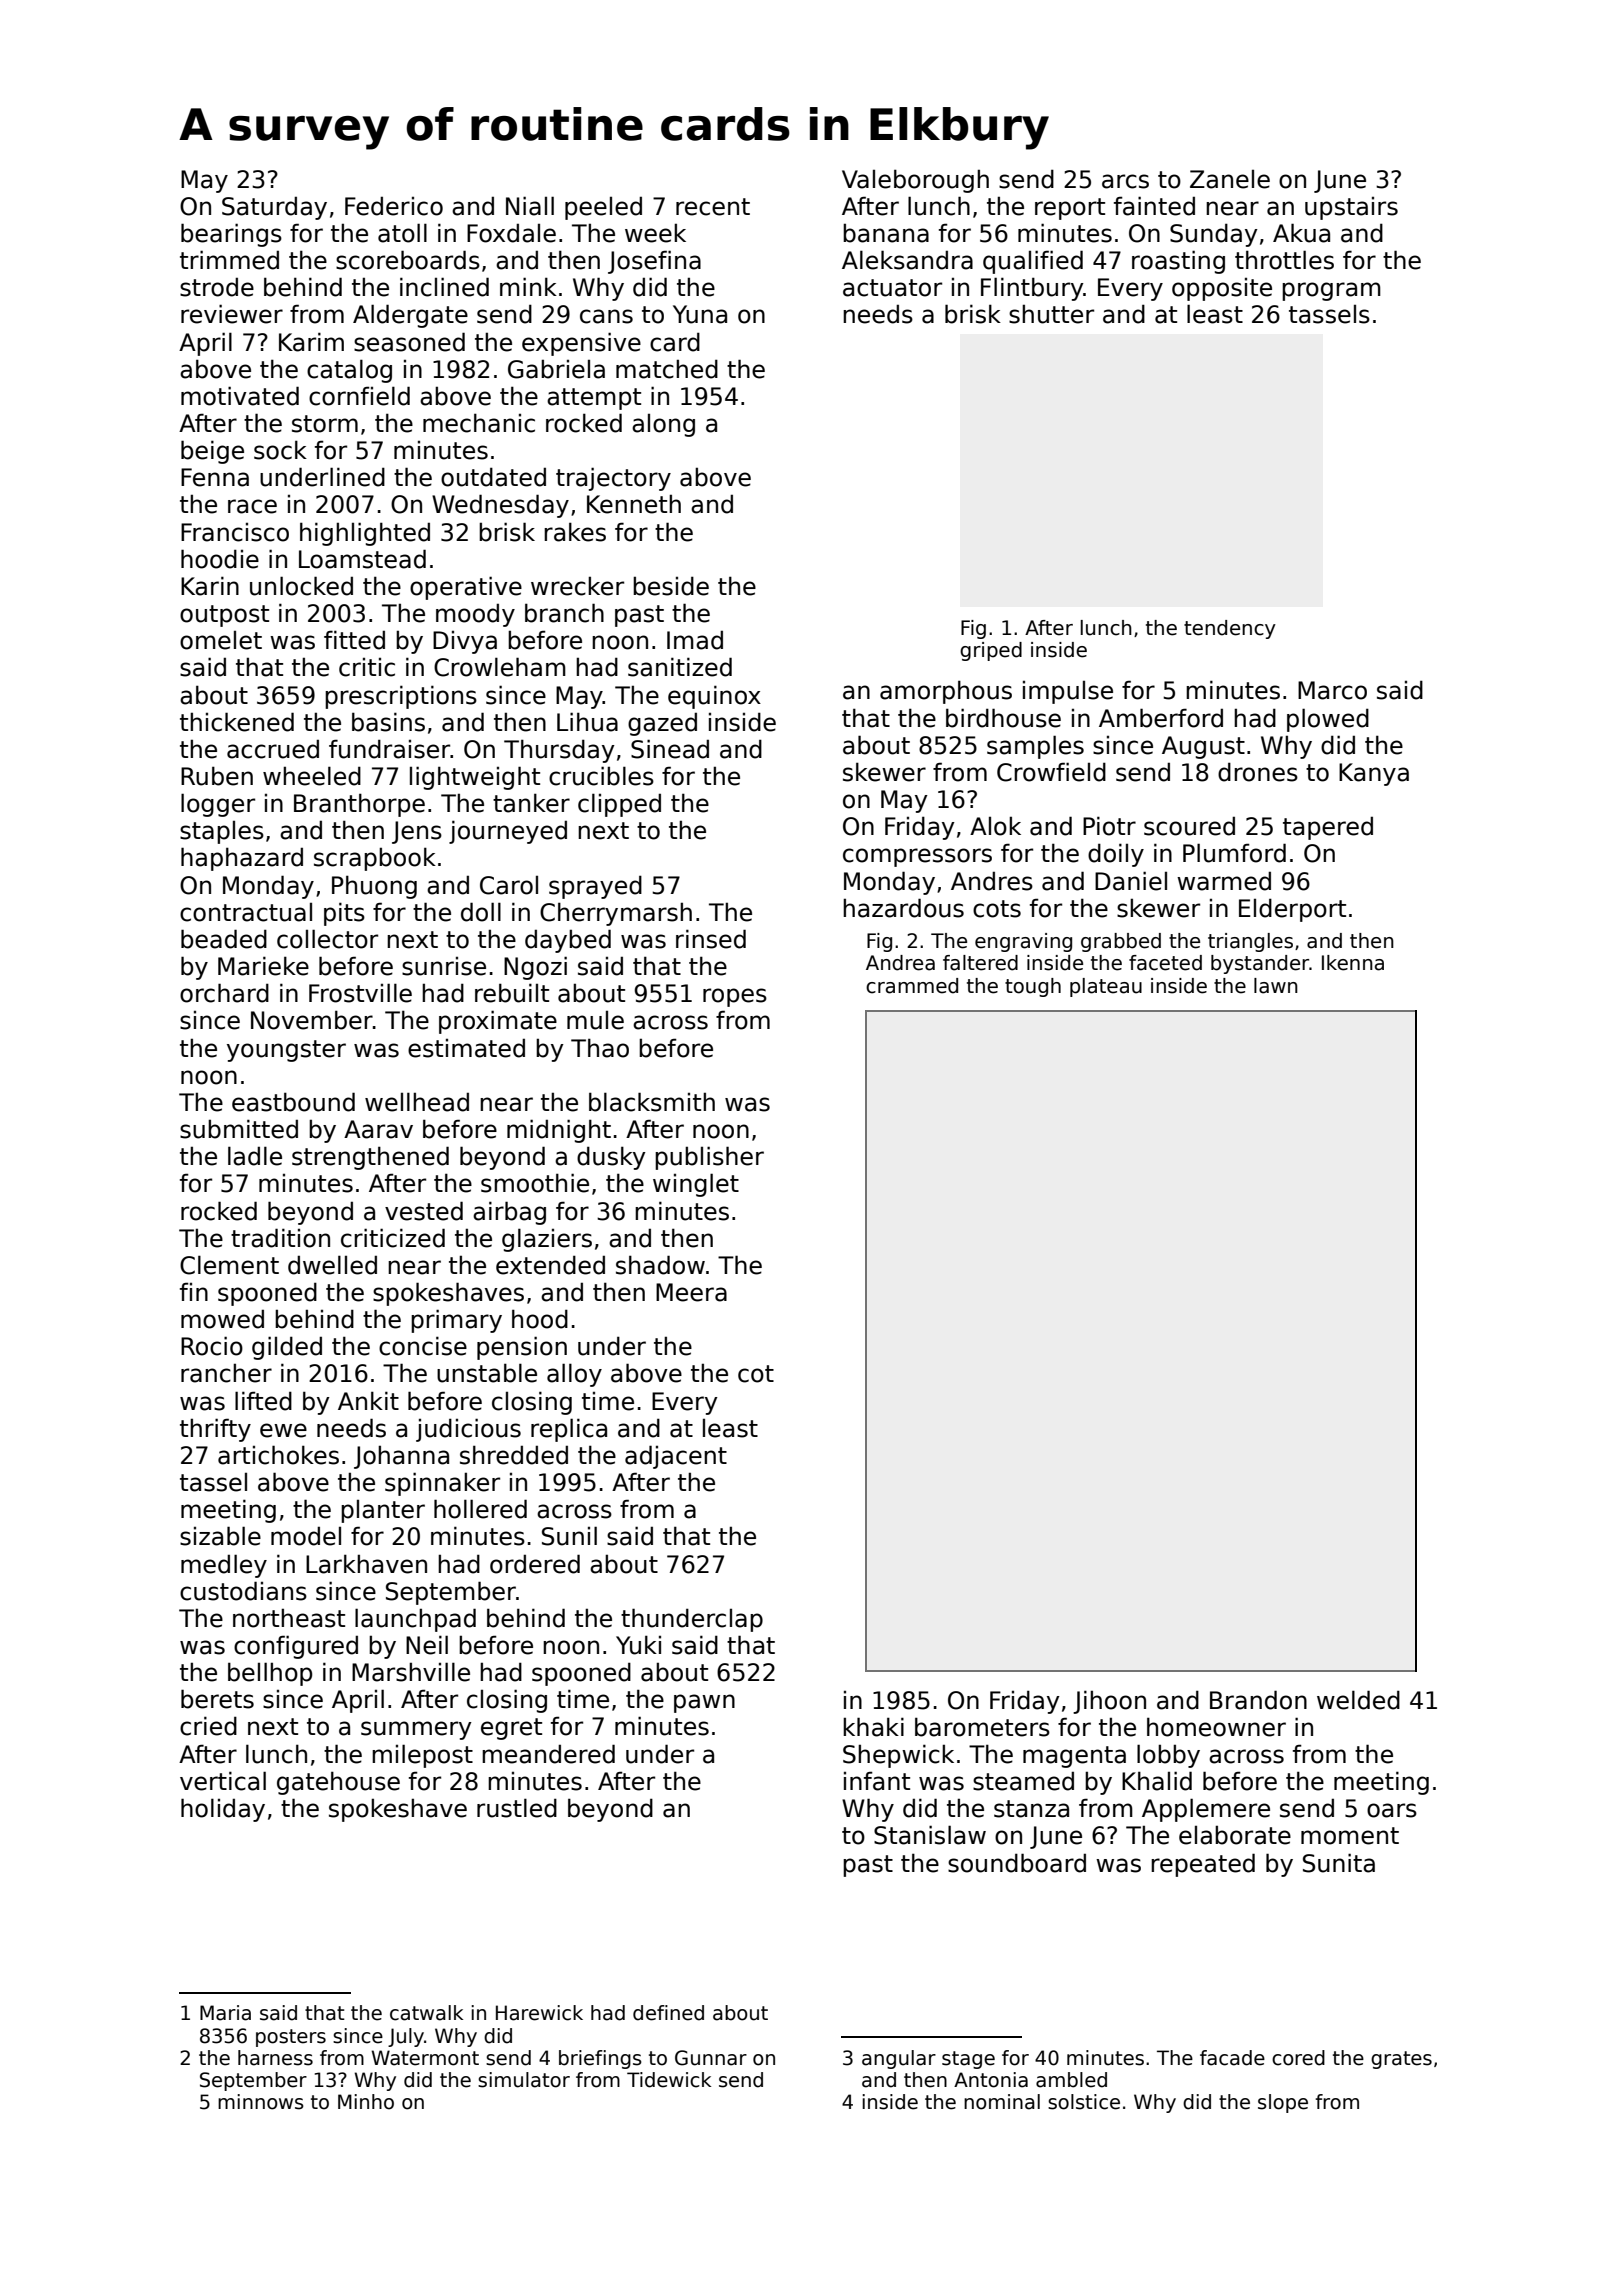 The height and width of the page is (2292, 1620). What do you see at coordinates (493, 477) in the page?
I see `outdated` at bounding box center [493, 477].
